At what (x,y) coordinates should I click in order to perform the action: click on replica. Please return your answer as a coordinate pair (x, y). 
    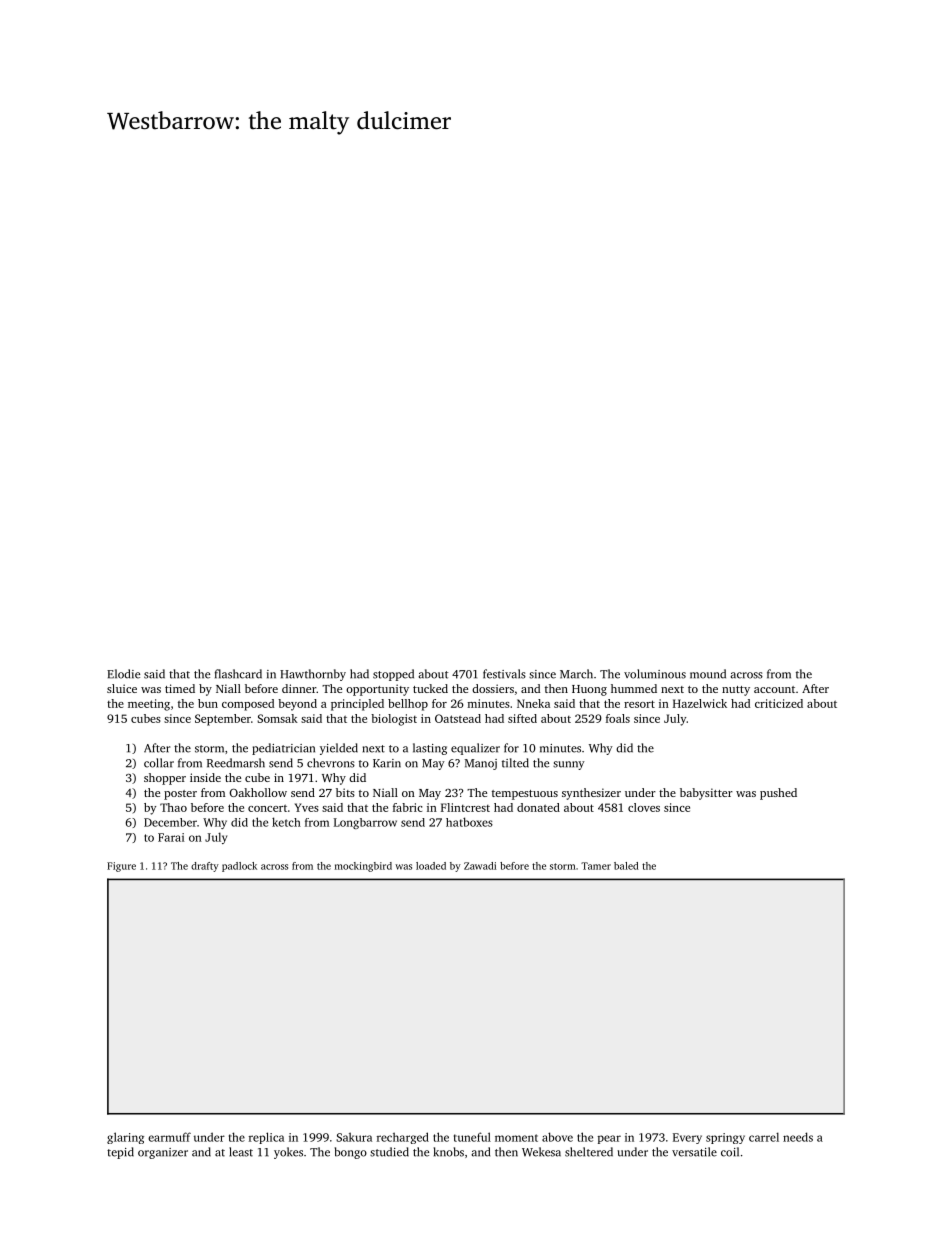
    Looking at the image, I should click on (266, 1138).
